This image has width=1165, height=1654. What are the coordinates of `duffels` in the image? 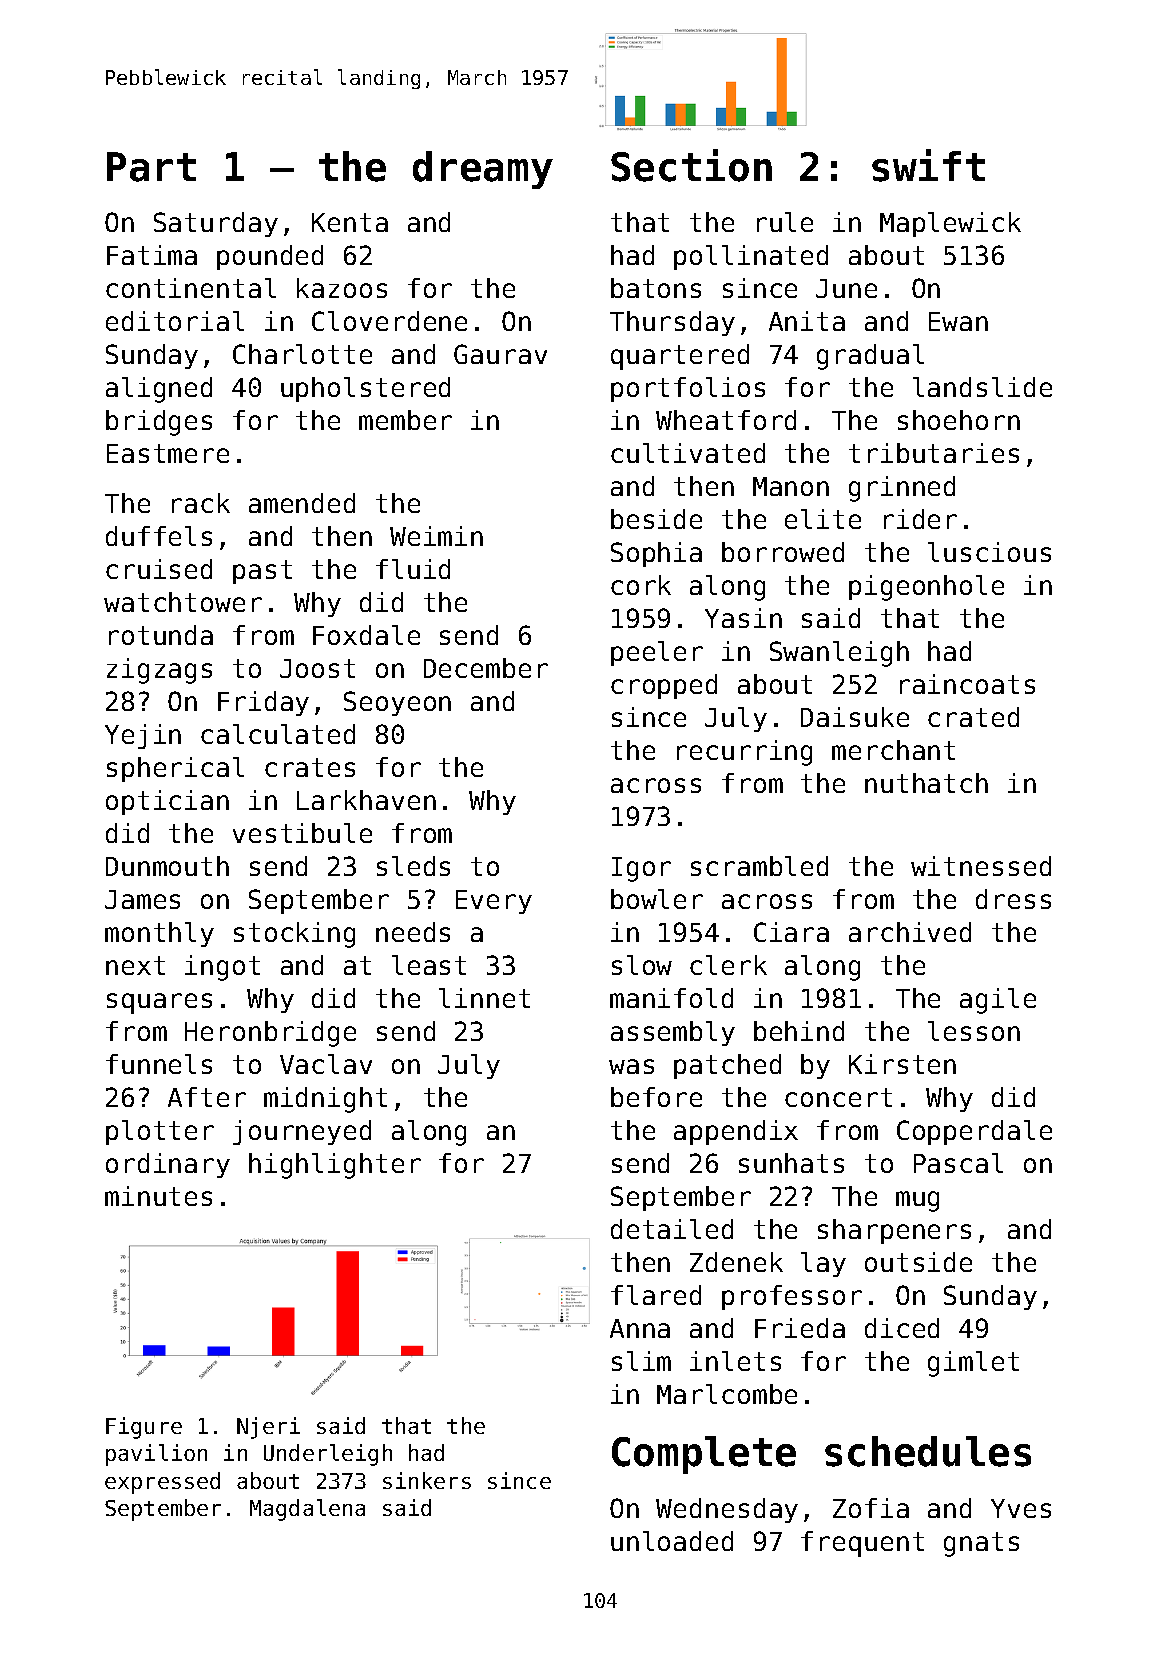 It's located at (159, 536).
